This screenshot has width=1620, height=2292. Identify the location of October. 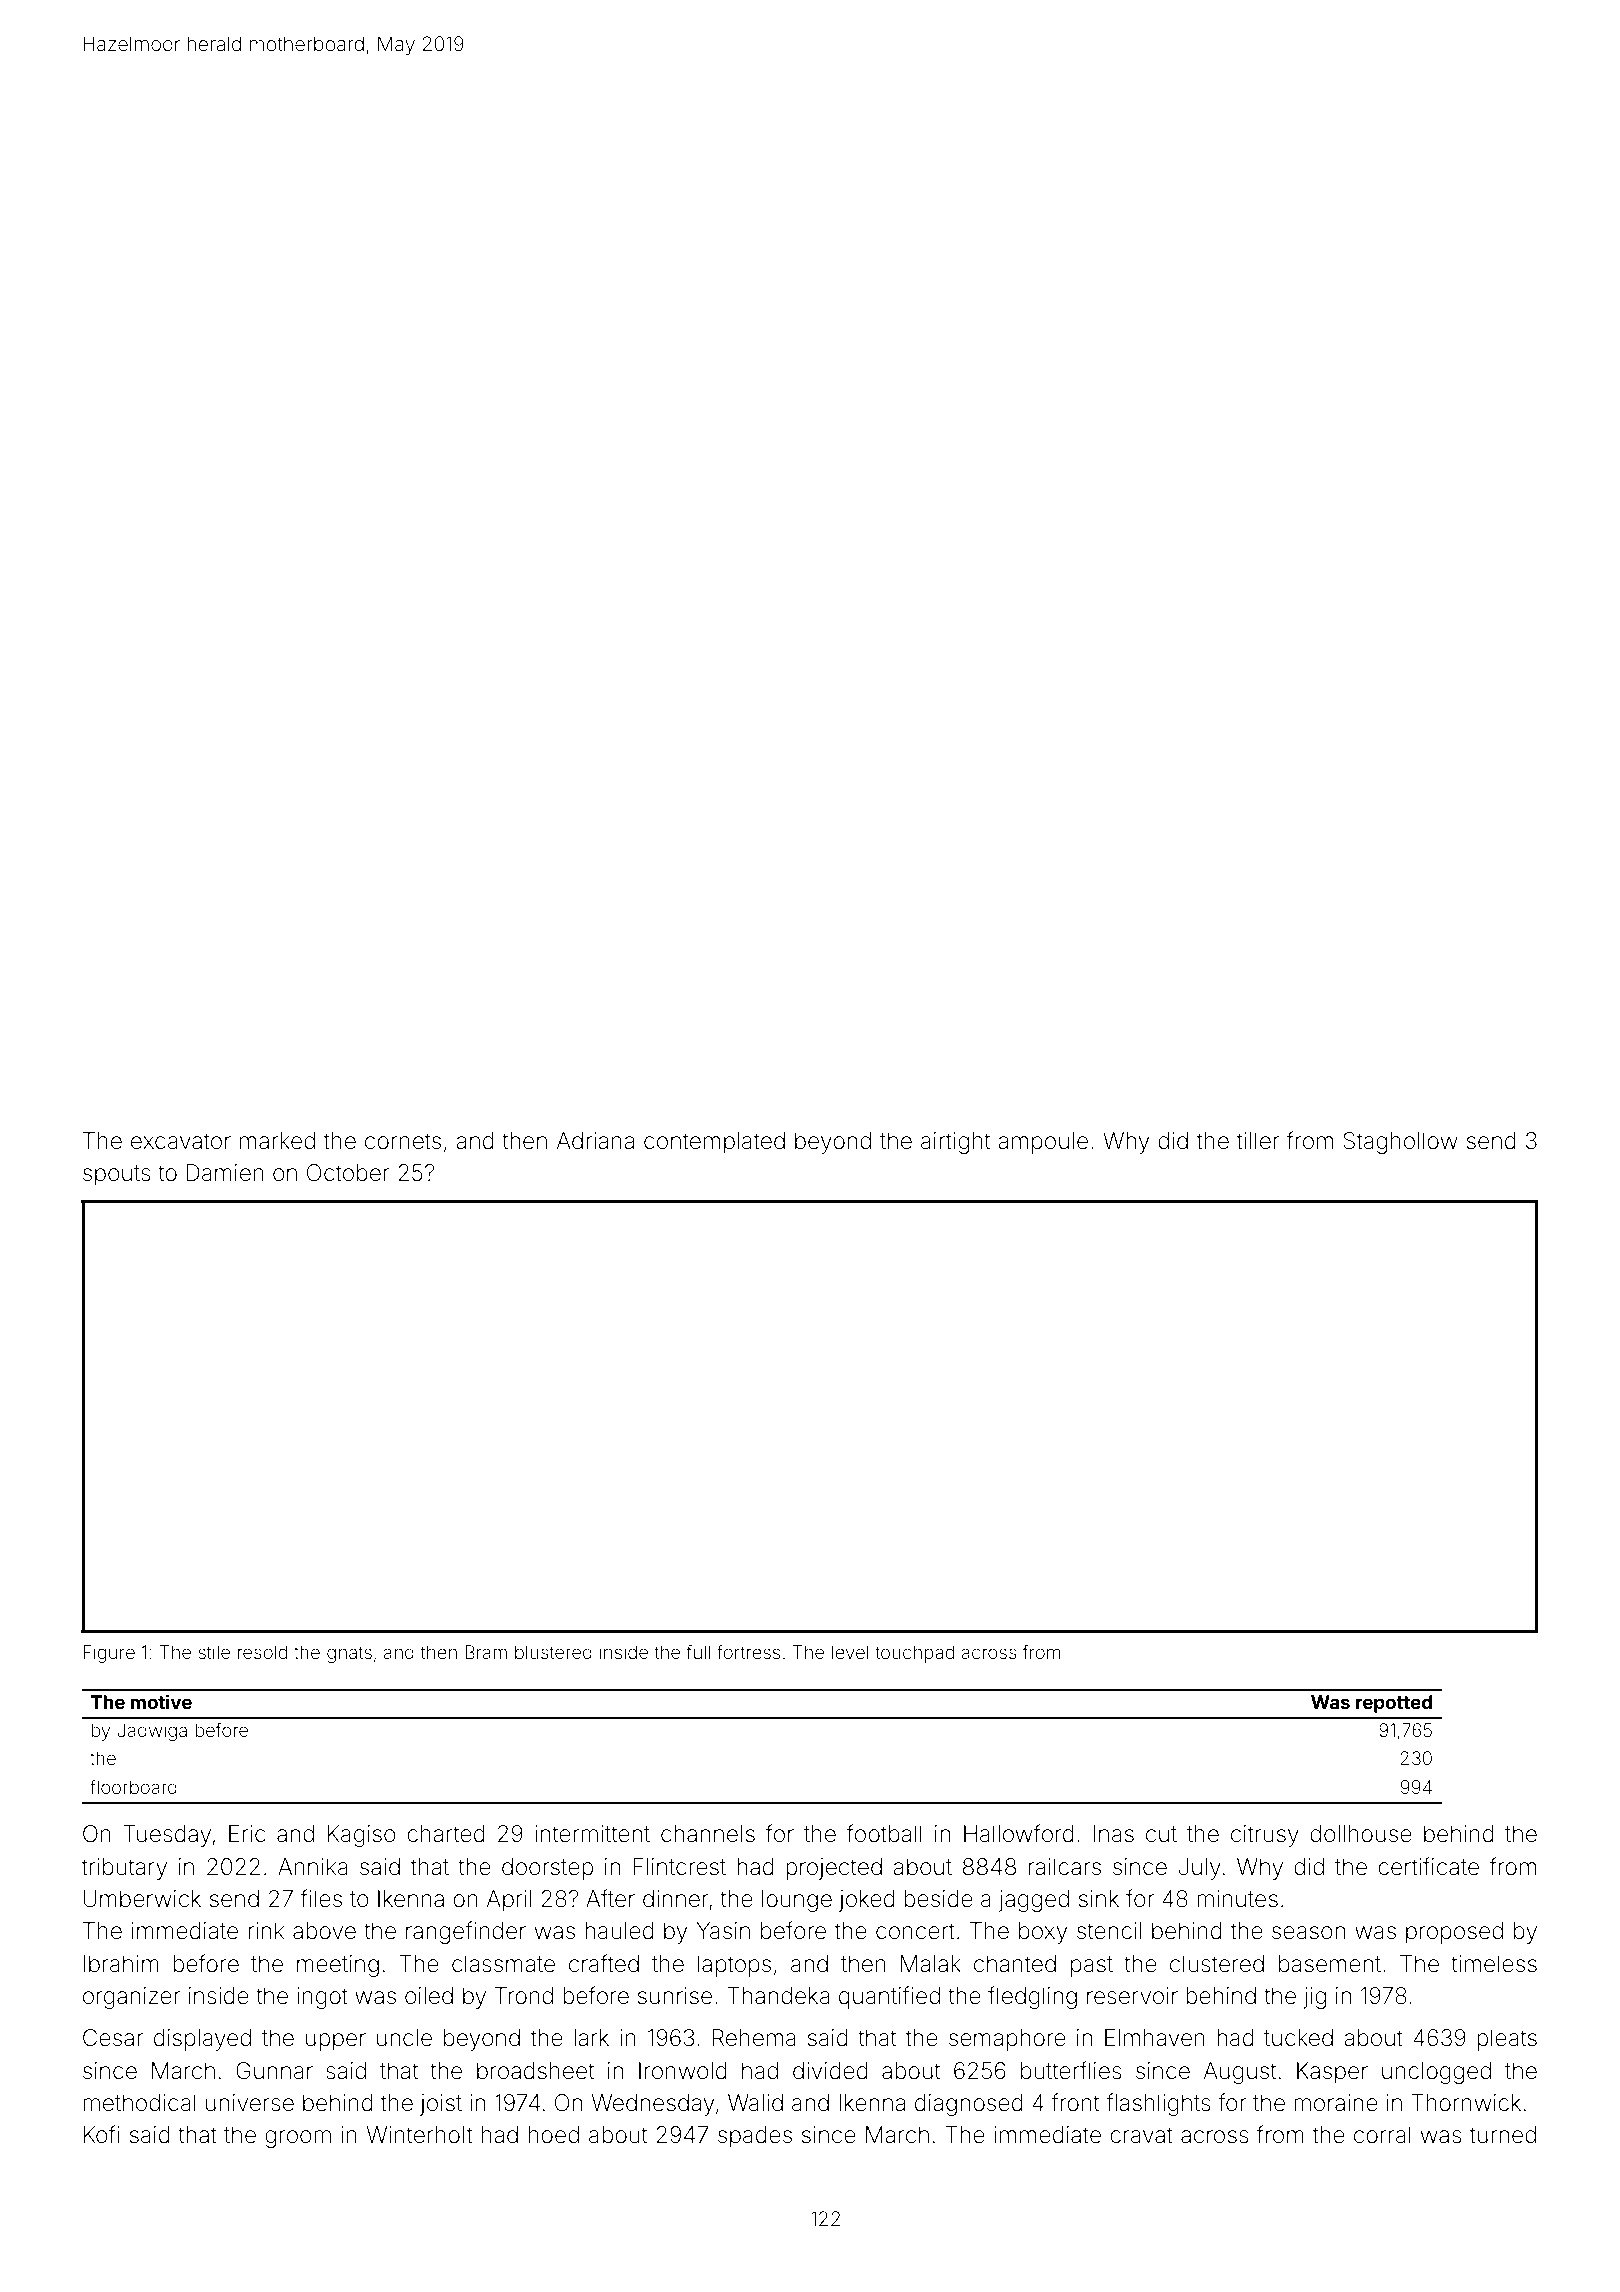
(348, 1173).
